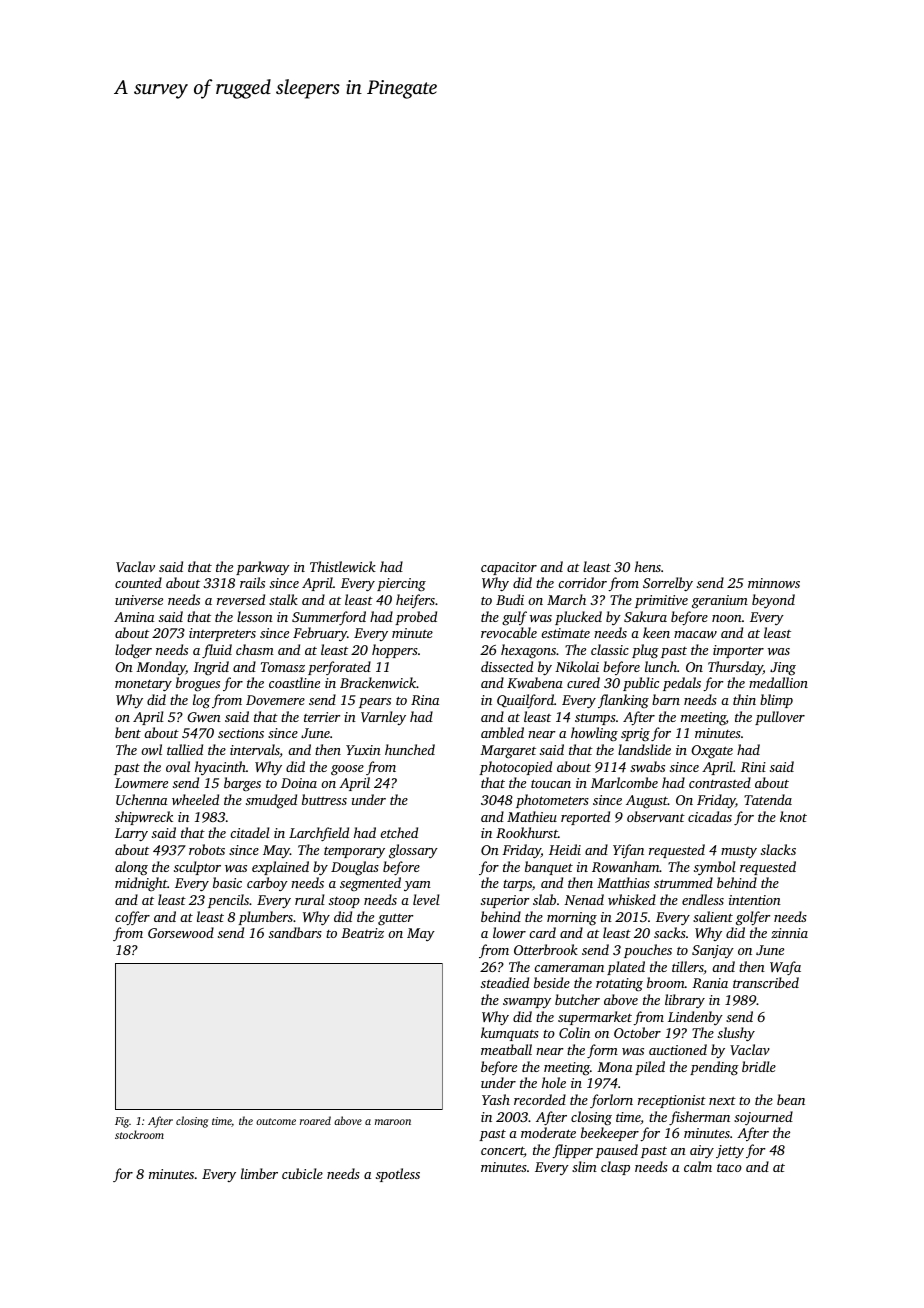 The height and width of the screenshot is (1308, 924). Describe the element at coordinates (525, 701) in the screenshot. I see `Quailford` at that location.
